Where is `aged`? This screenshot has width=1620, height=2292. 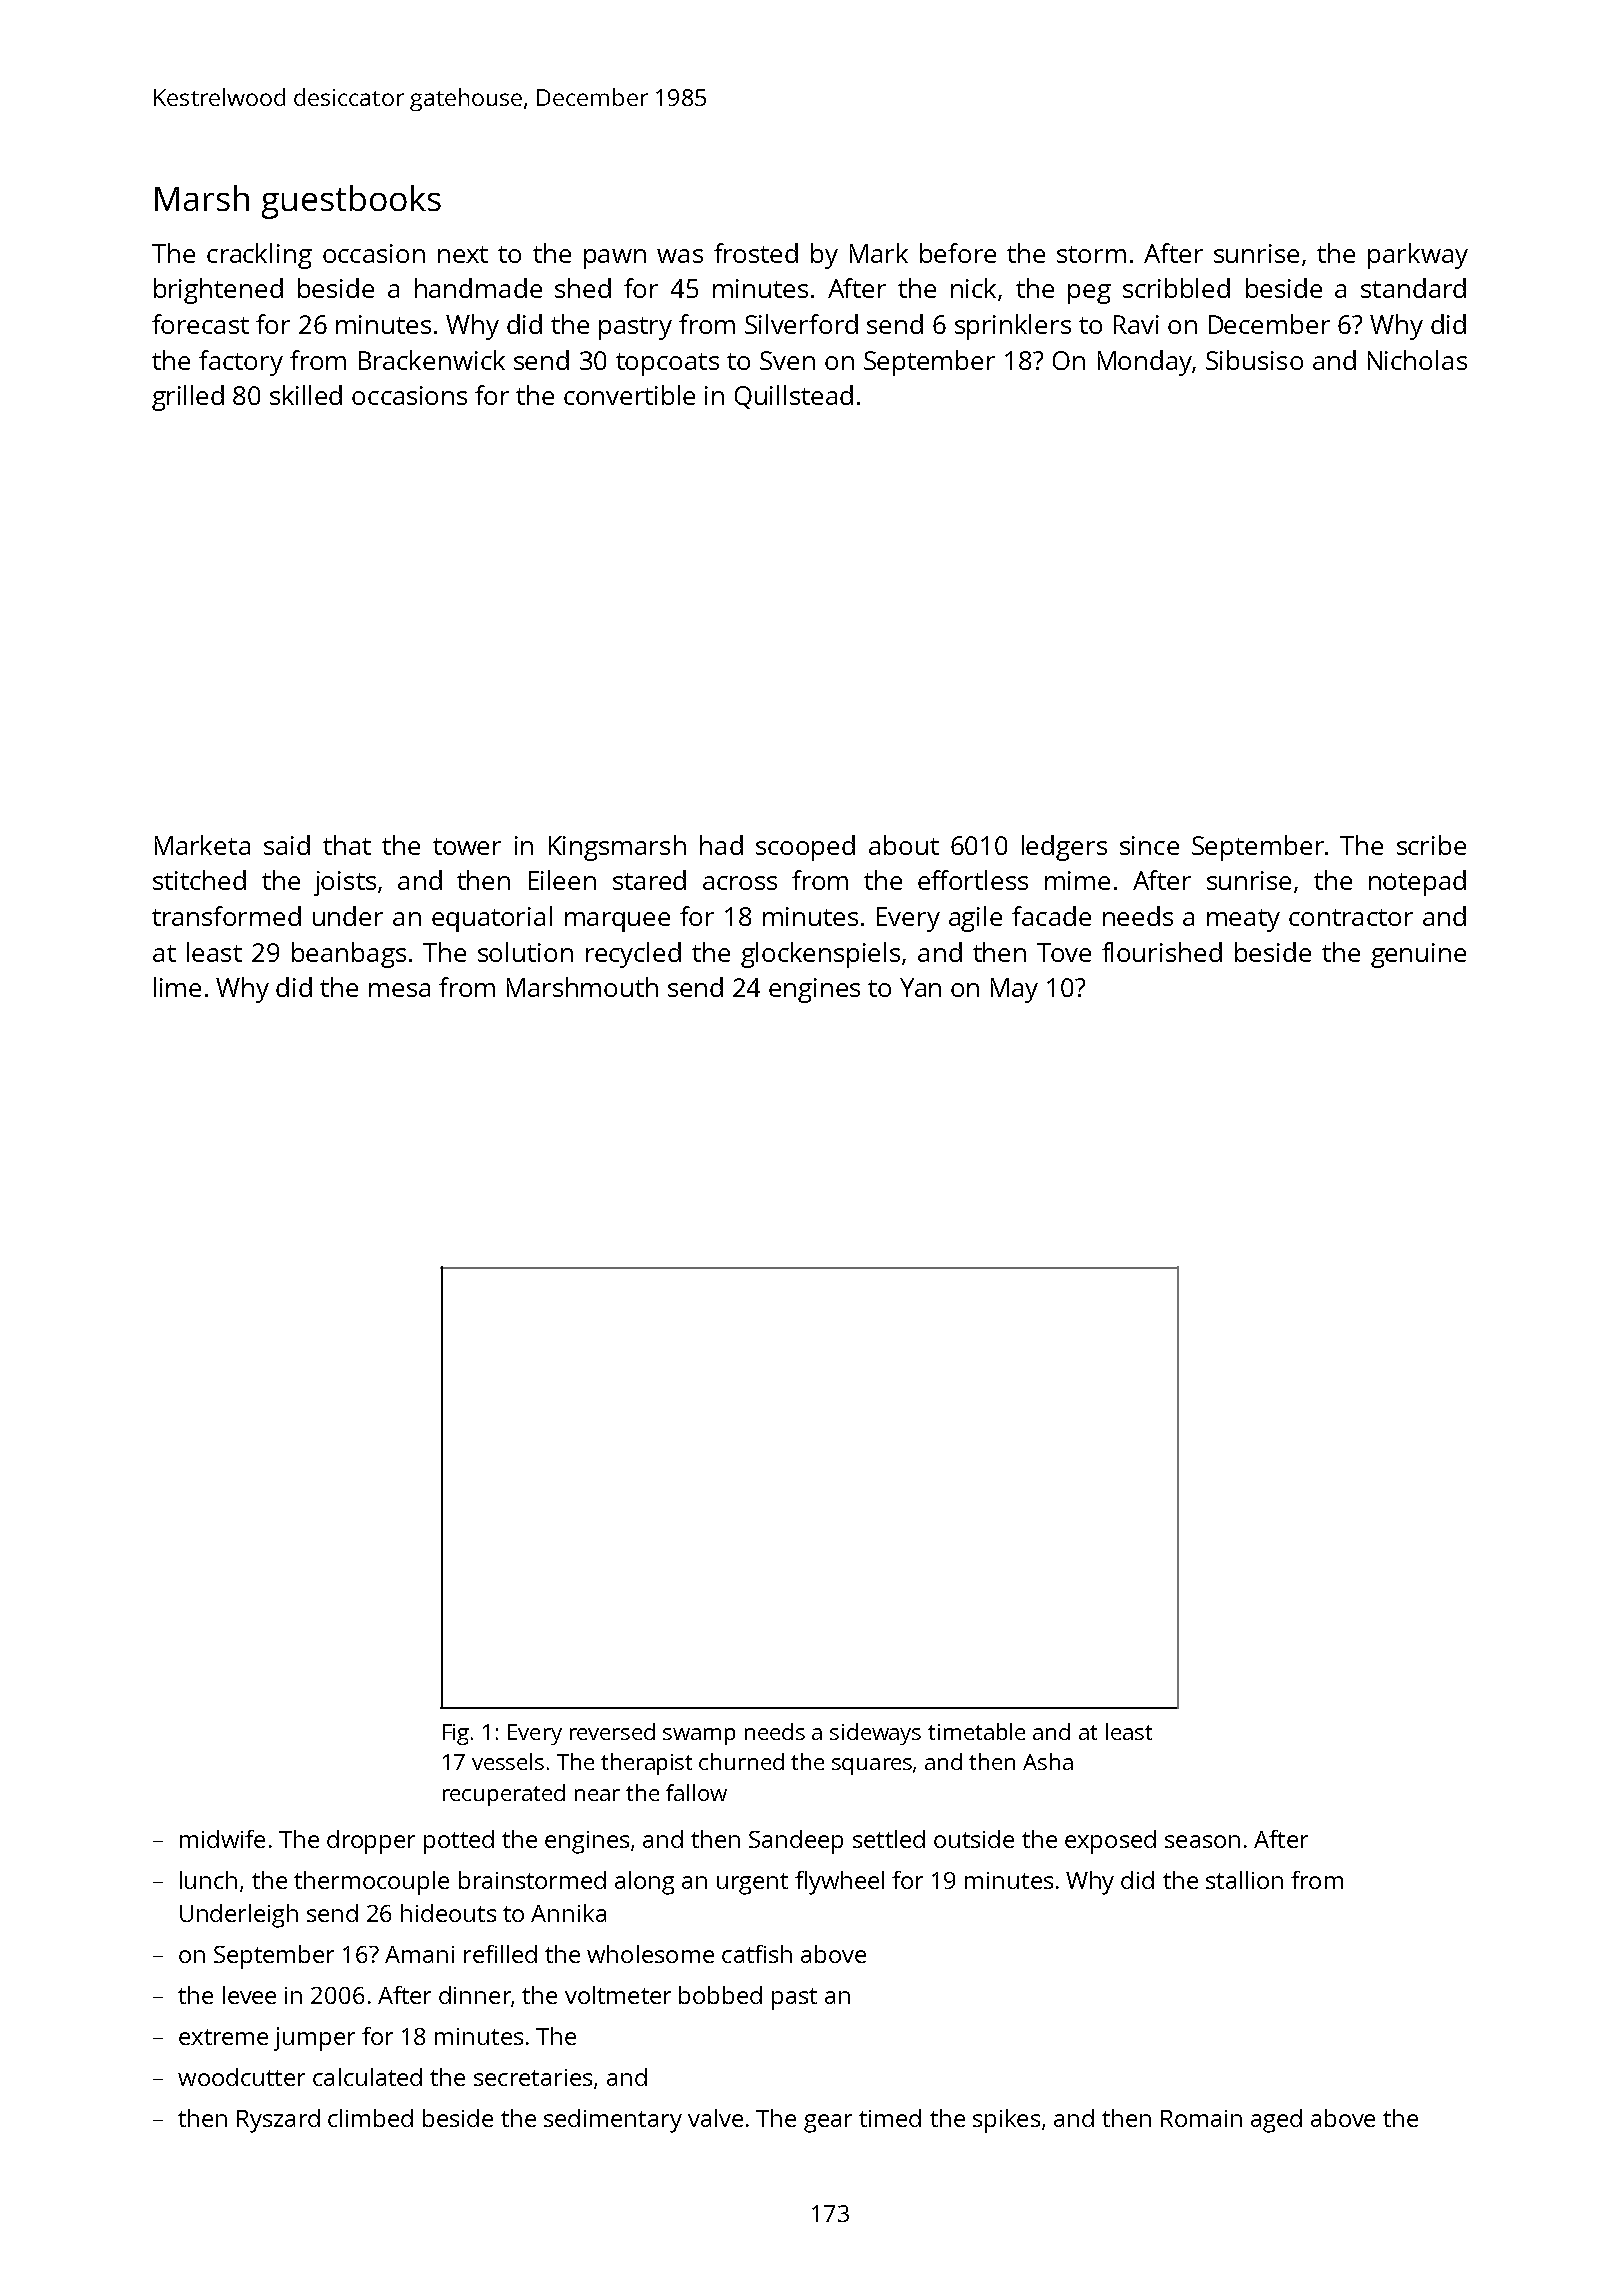 aged is located at coordinates (1276, 2121).
